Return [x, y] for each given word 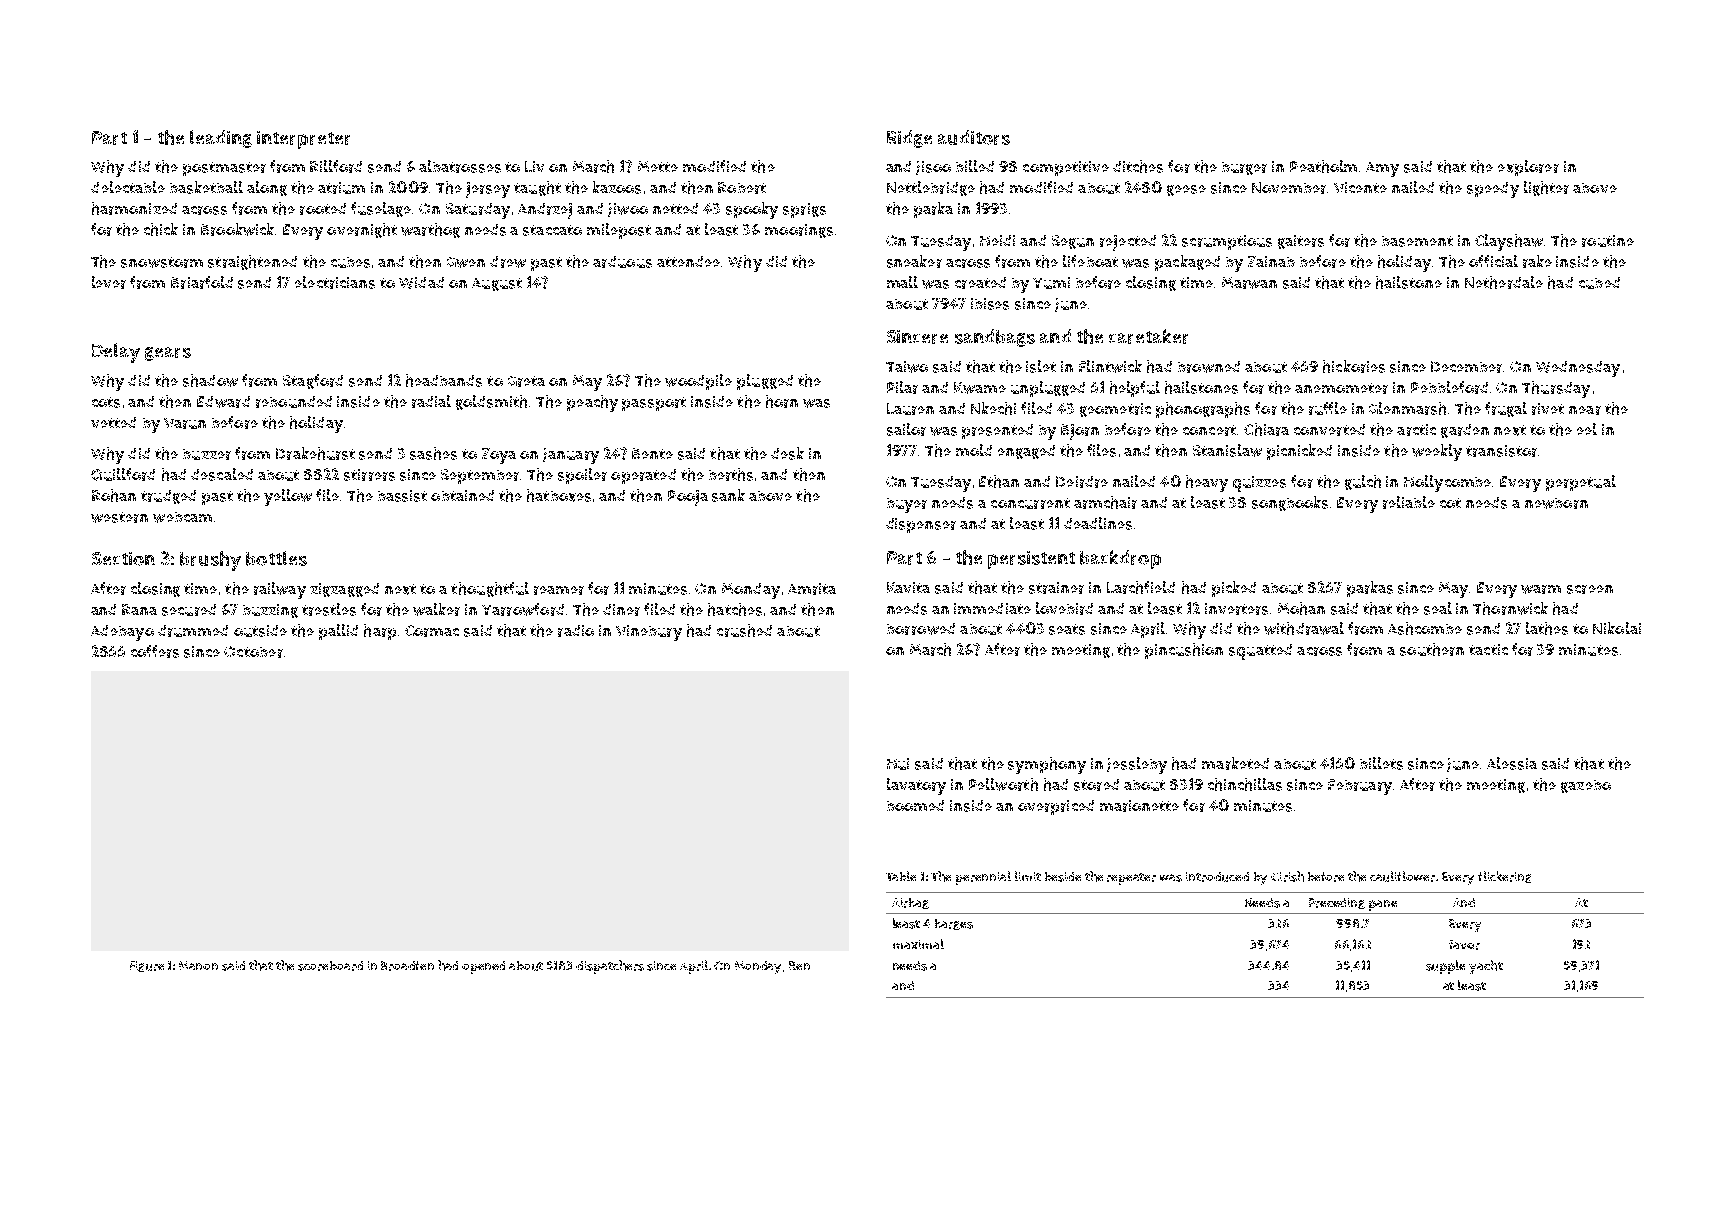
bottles [276, 558]
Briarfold [202, 282]
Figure [147, 966]
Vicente [1360, 187]
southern [1432, 649]
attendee [688, 261]
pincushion [1184, 651]
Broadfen [407, 966]
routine [1608, 241]
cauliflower [1402, 876]
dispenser [921, 525]
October [253, 652]
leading [221, 139]
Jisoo [933, 168]
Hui [898, 764]
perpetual [1581, 483]
